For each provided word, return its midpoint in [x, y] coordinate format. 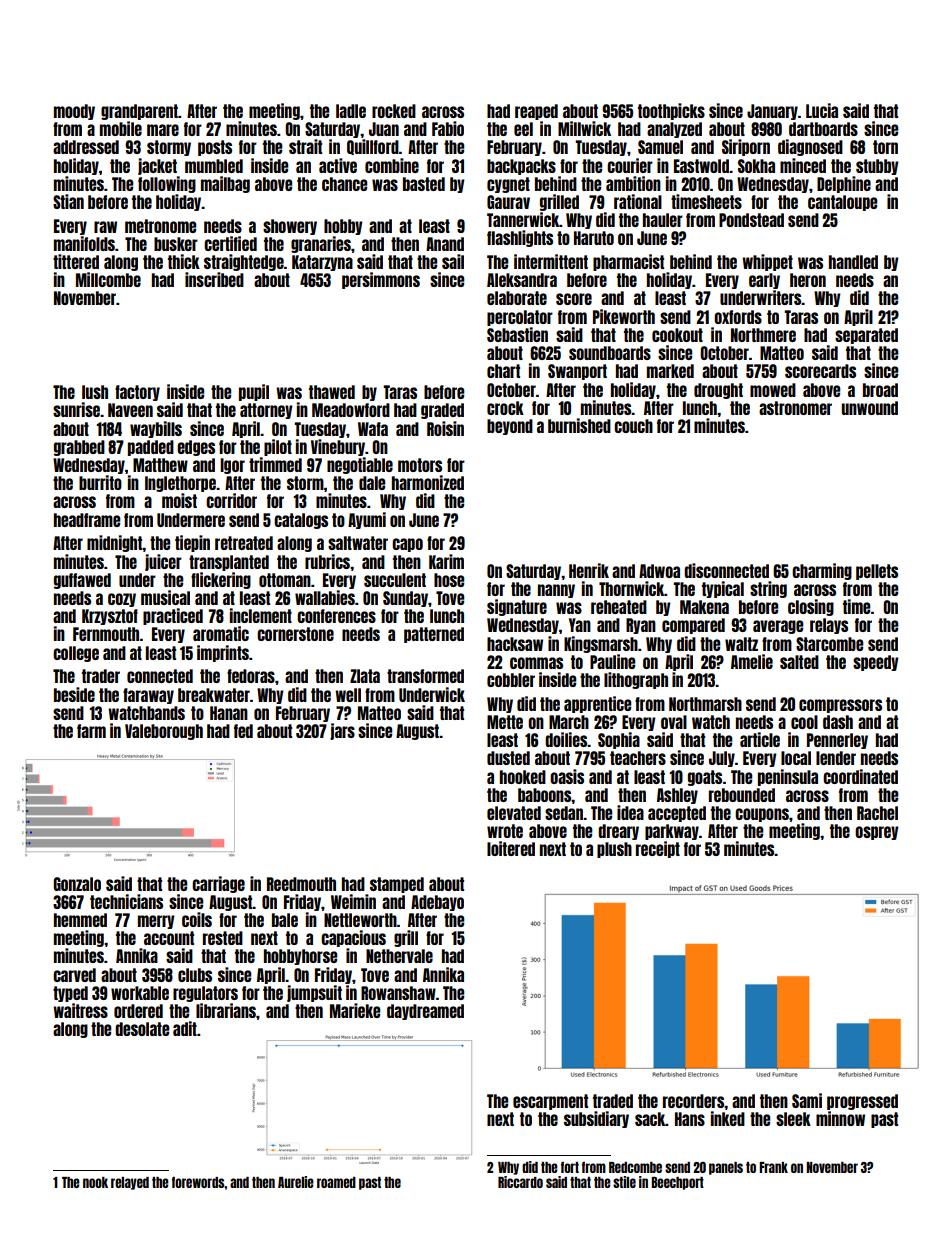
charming [822, 571]
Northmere [763, 335]
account [169, 938]
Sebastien [517, 334]
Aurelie [296, 1182]
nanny [556, 591]
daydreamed [425, 1012]
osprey [877, 833]
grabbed [79, 448]
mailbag [225, 184]
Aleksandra [522, 280]
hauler [663, 220]
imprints [223, 653]
